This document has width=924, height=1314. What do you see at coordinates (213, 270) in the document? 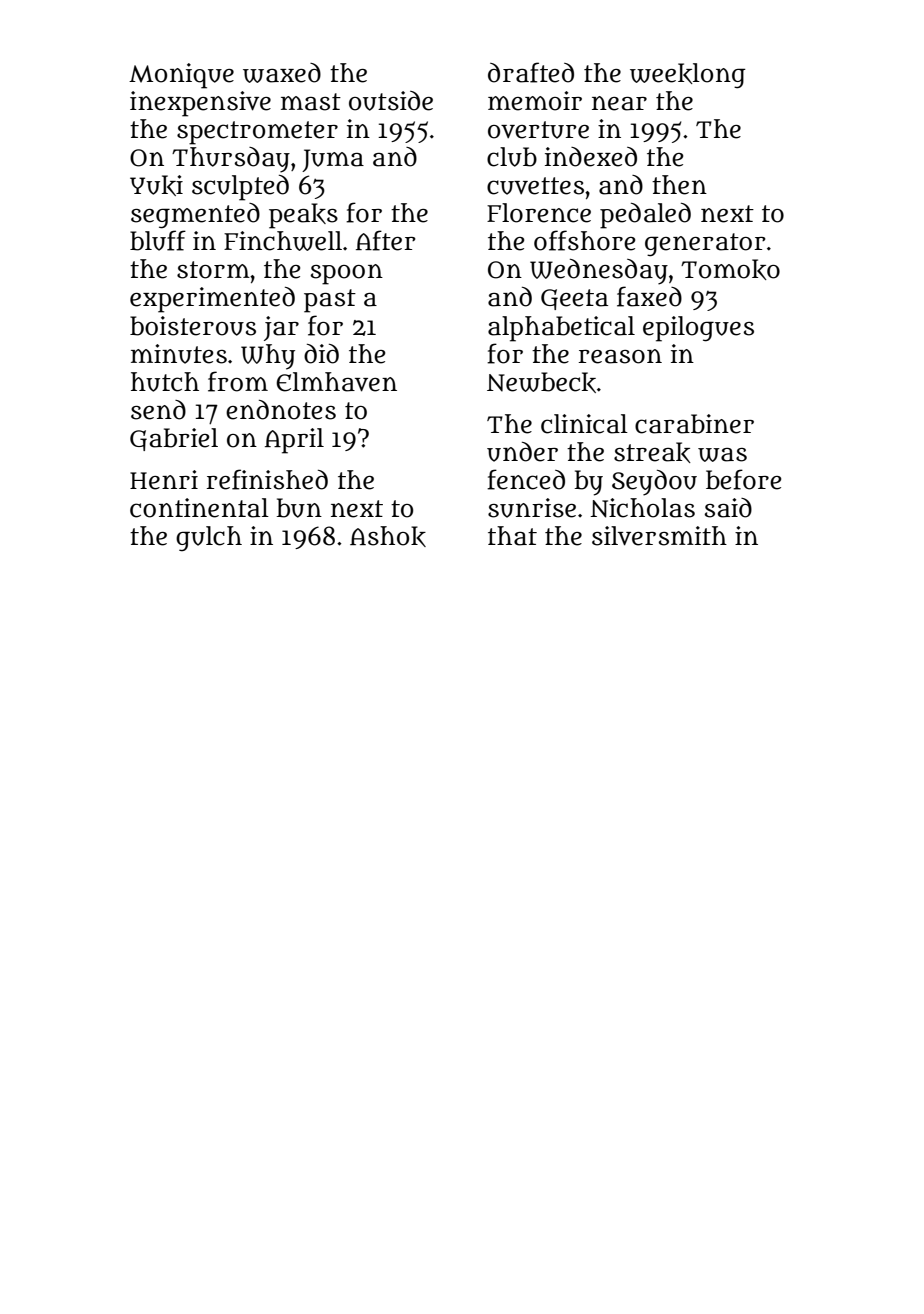
I see `storm` at bounding box center [213, 270].
